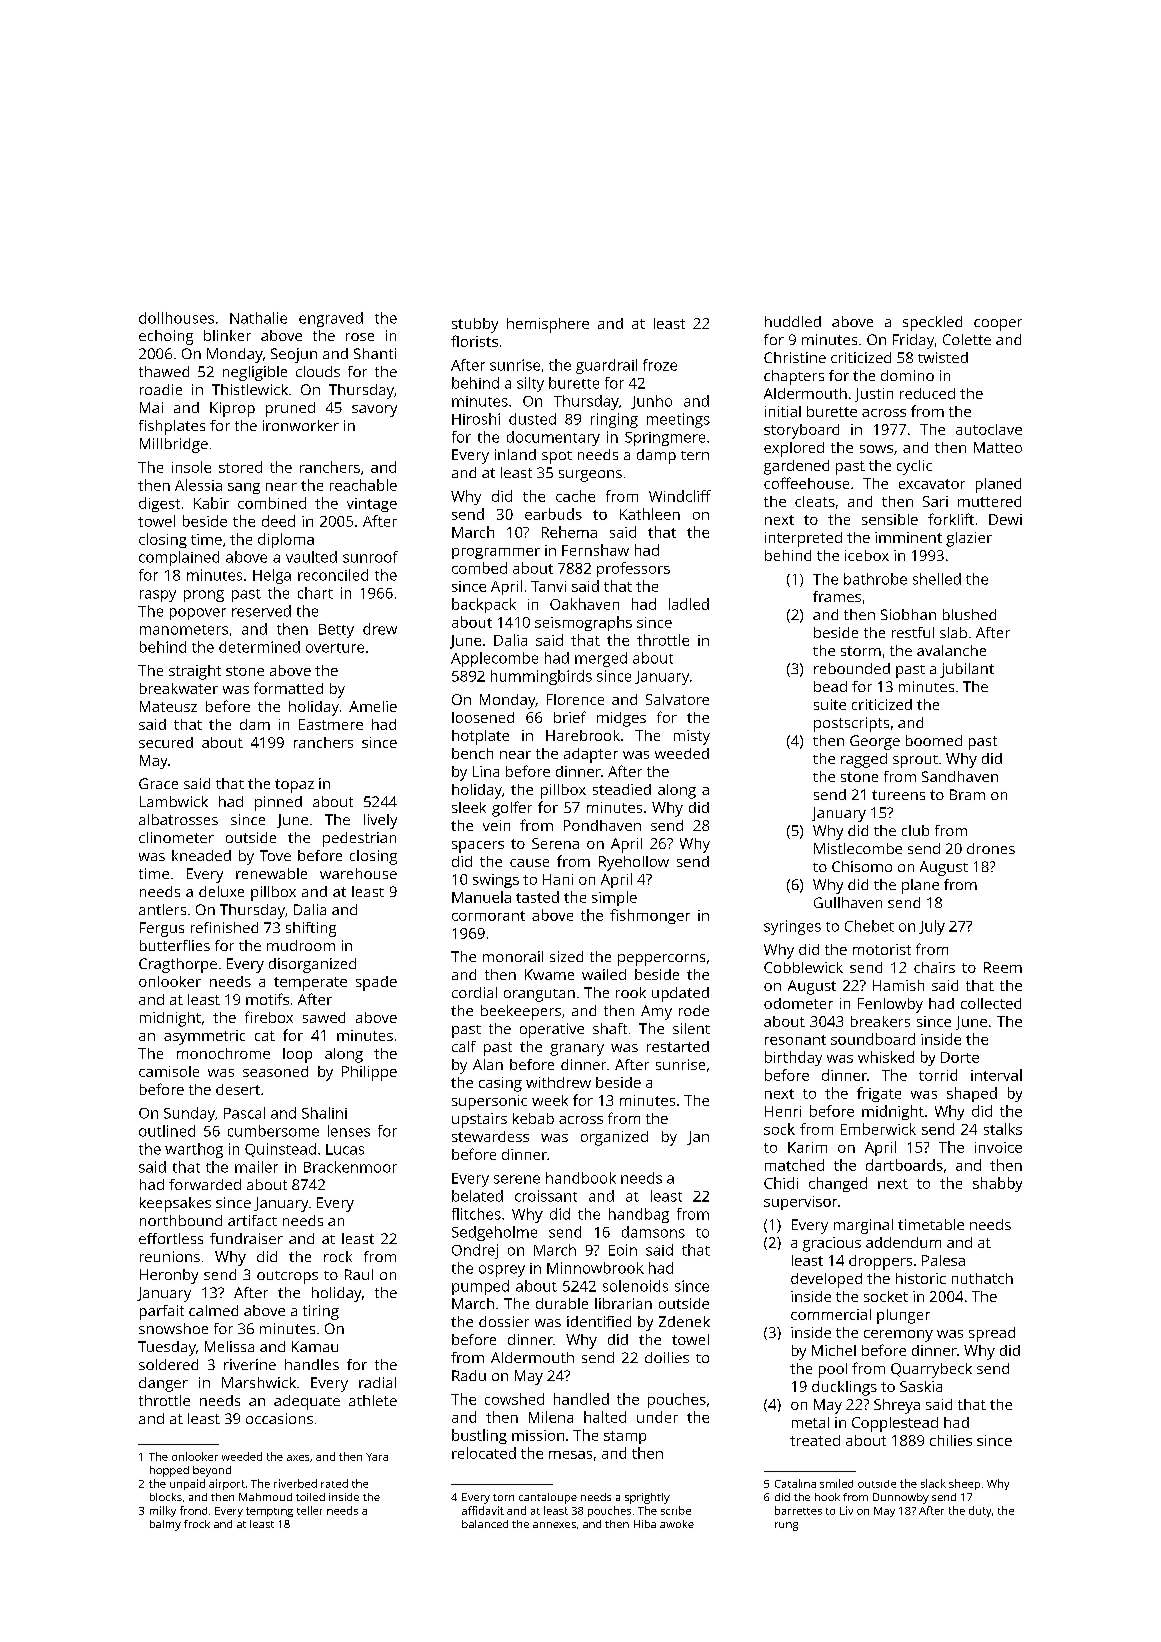 This screenshot has height=1642, width=1161. What do you see at coordinates (786, 1526) in the screenshot?
I see `rung` at bounding box center [786, 1526].
